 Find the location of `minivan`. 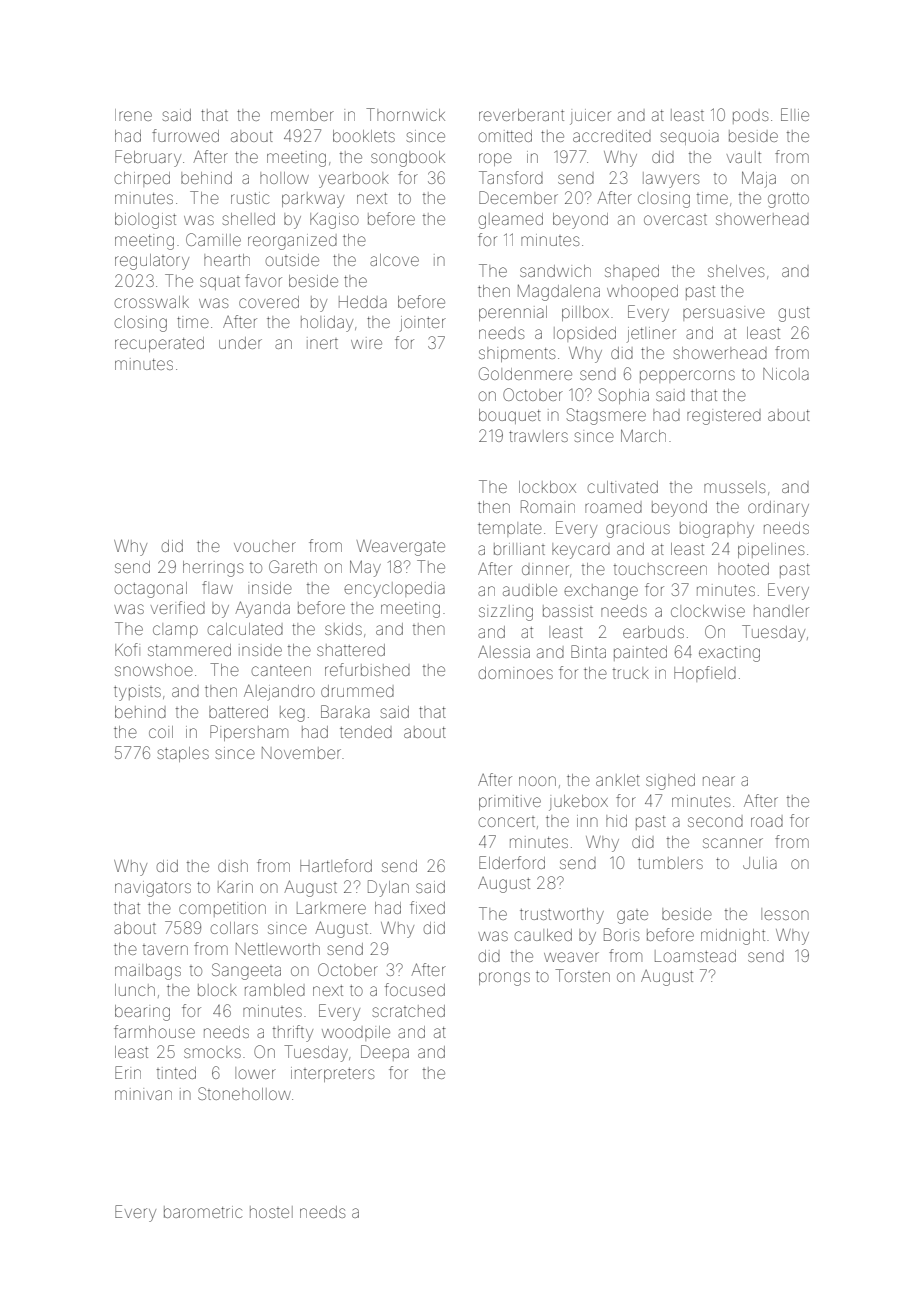

minivan is located at coordinates (143, 1094).
